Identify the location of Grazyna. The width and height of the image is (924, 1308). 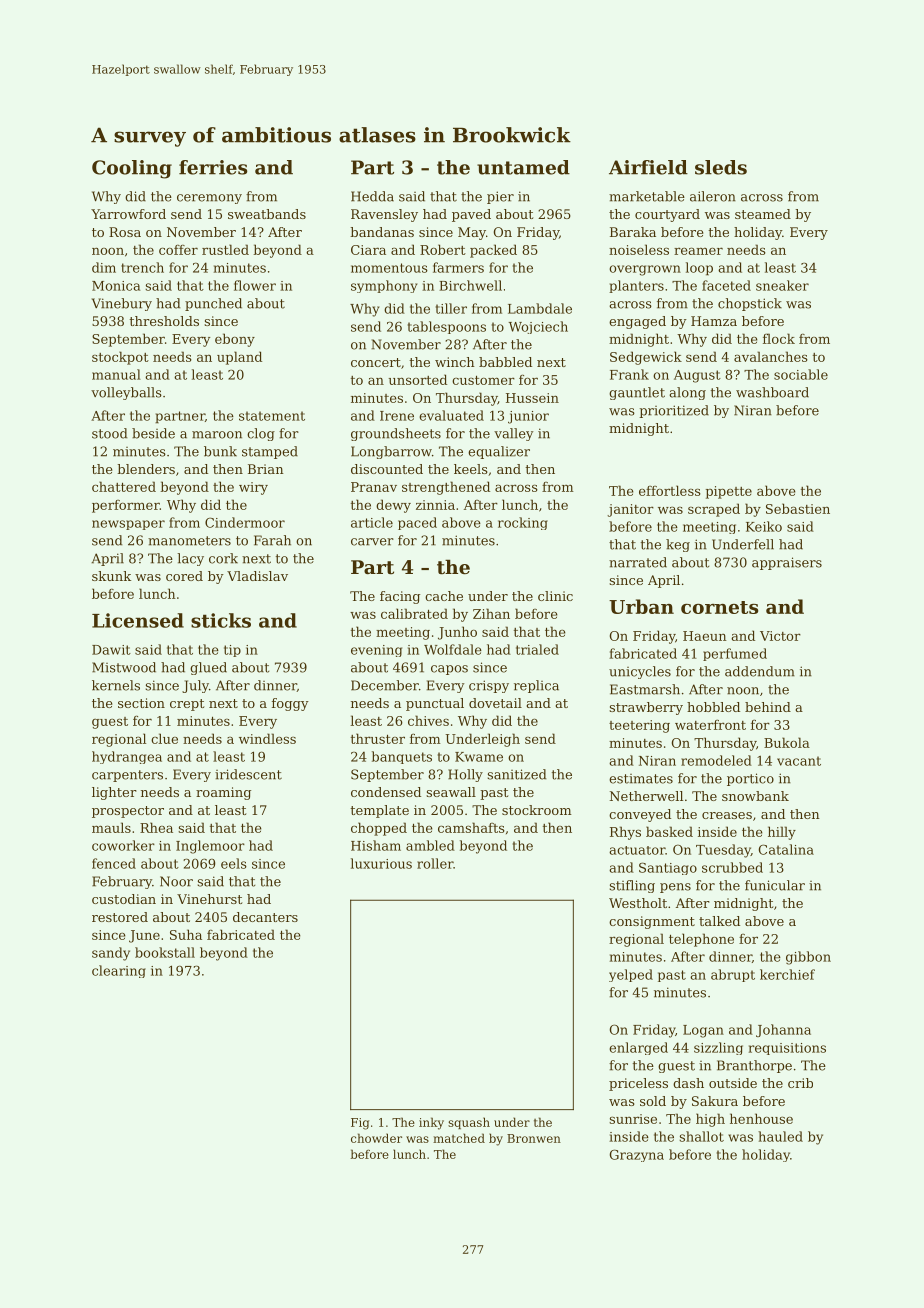
(637, 1155).
